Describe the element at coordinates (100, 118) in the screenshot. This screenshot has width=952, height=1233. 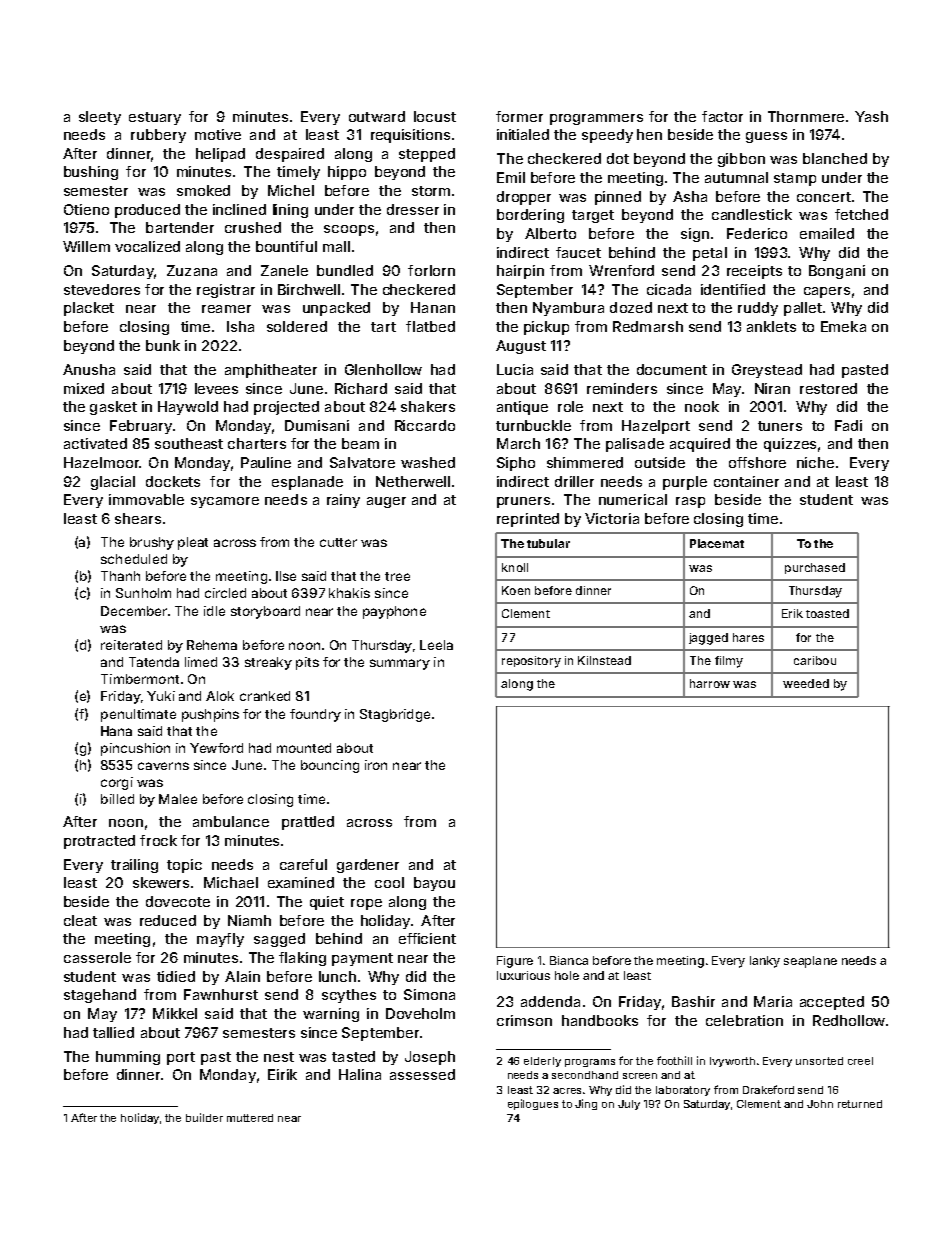
I see `sleety` at that location.
